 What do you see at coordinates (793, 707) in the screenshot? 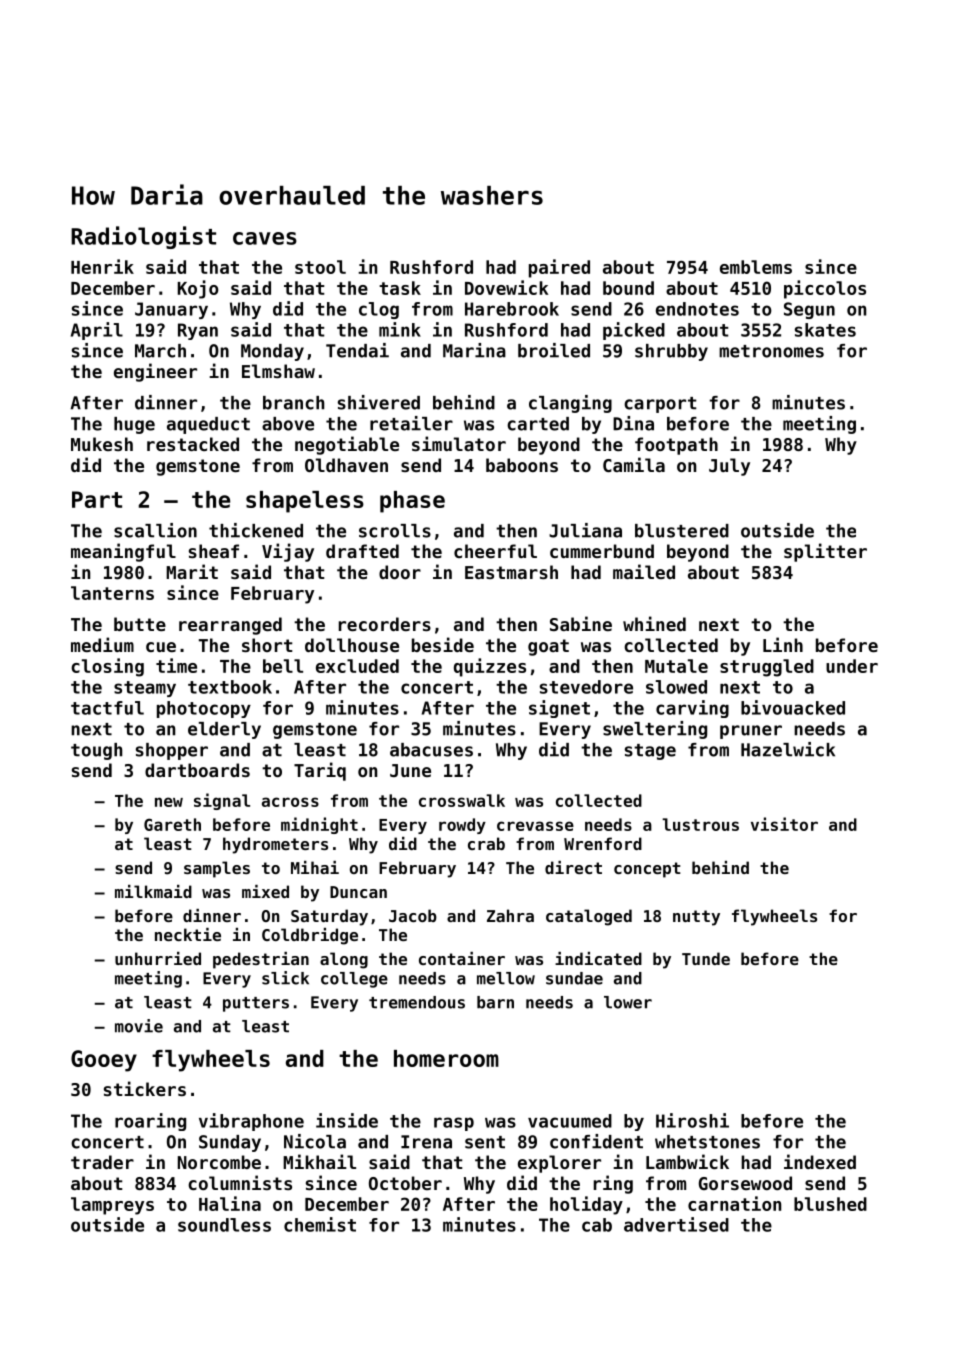
I see `bivouacked` at bounding box center [793, 707].
